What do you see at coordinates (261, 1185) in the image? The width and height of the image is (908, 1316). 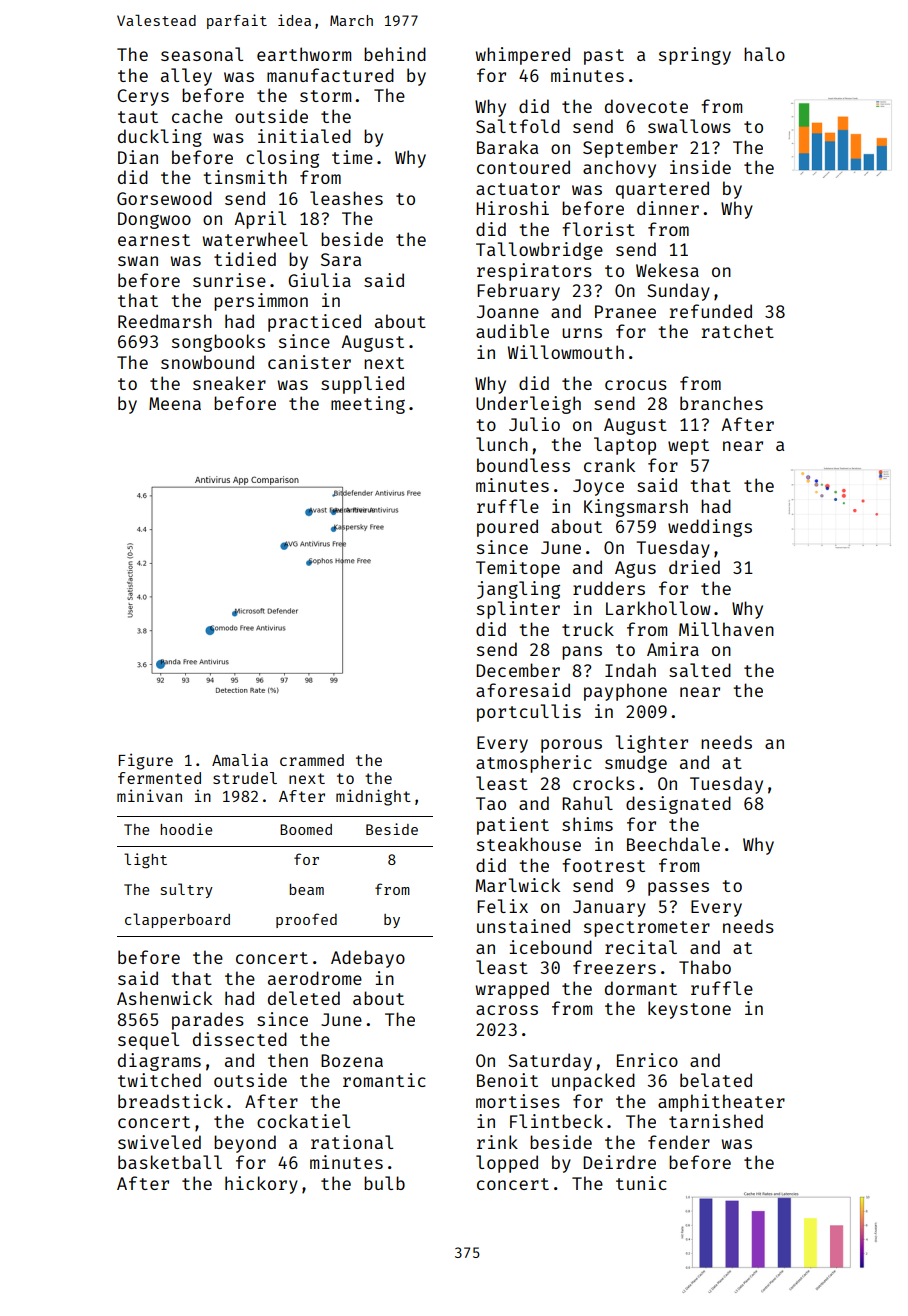 I see `hickory` at bounding box center [261, 1185].
